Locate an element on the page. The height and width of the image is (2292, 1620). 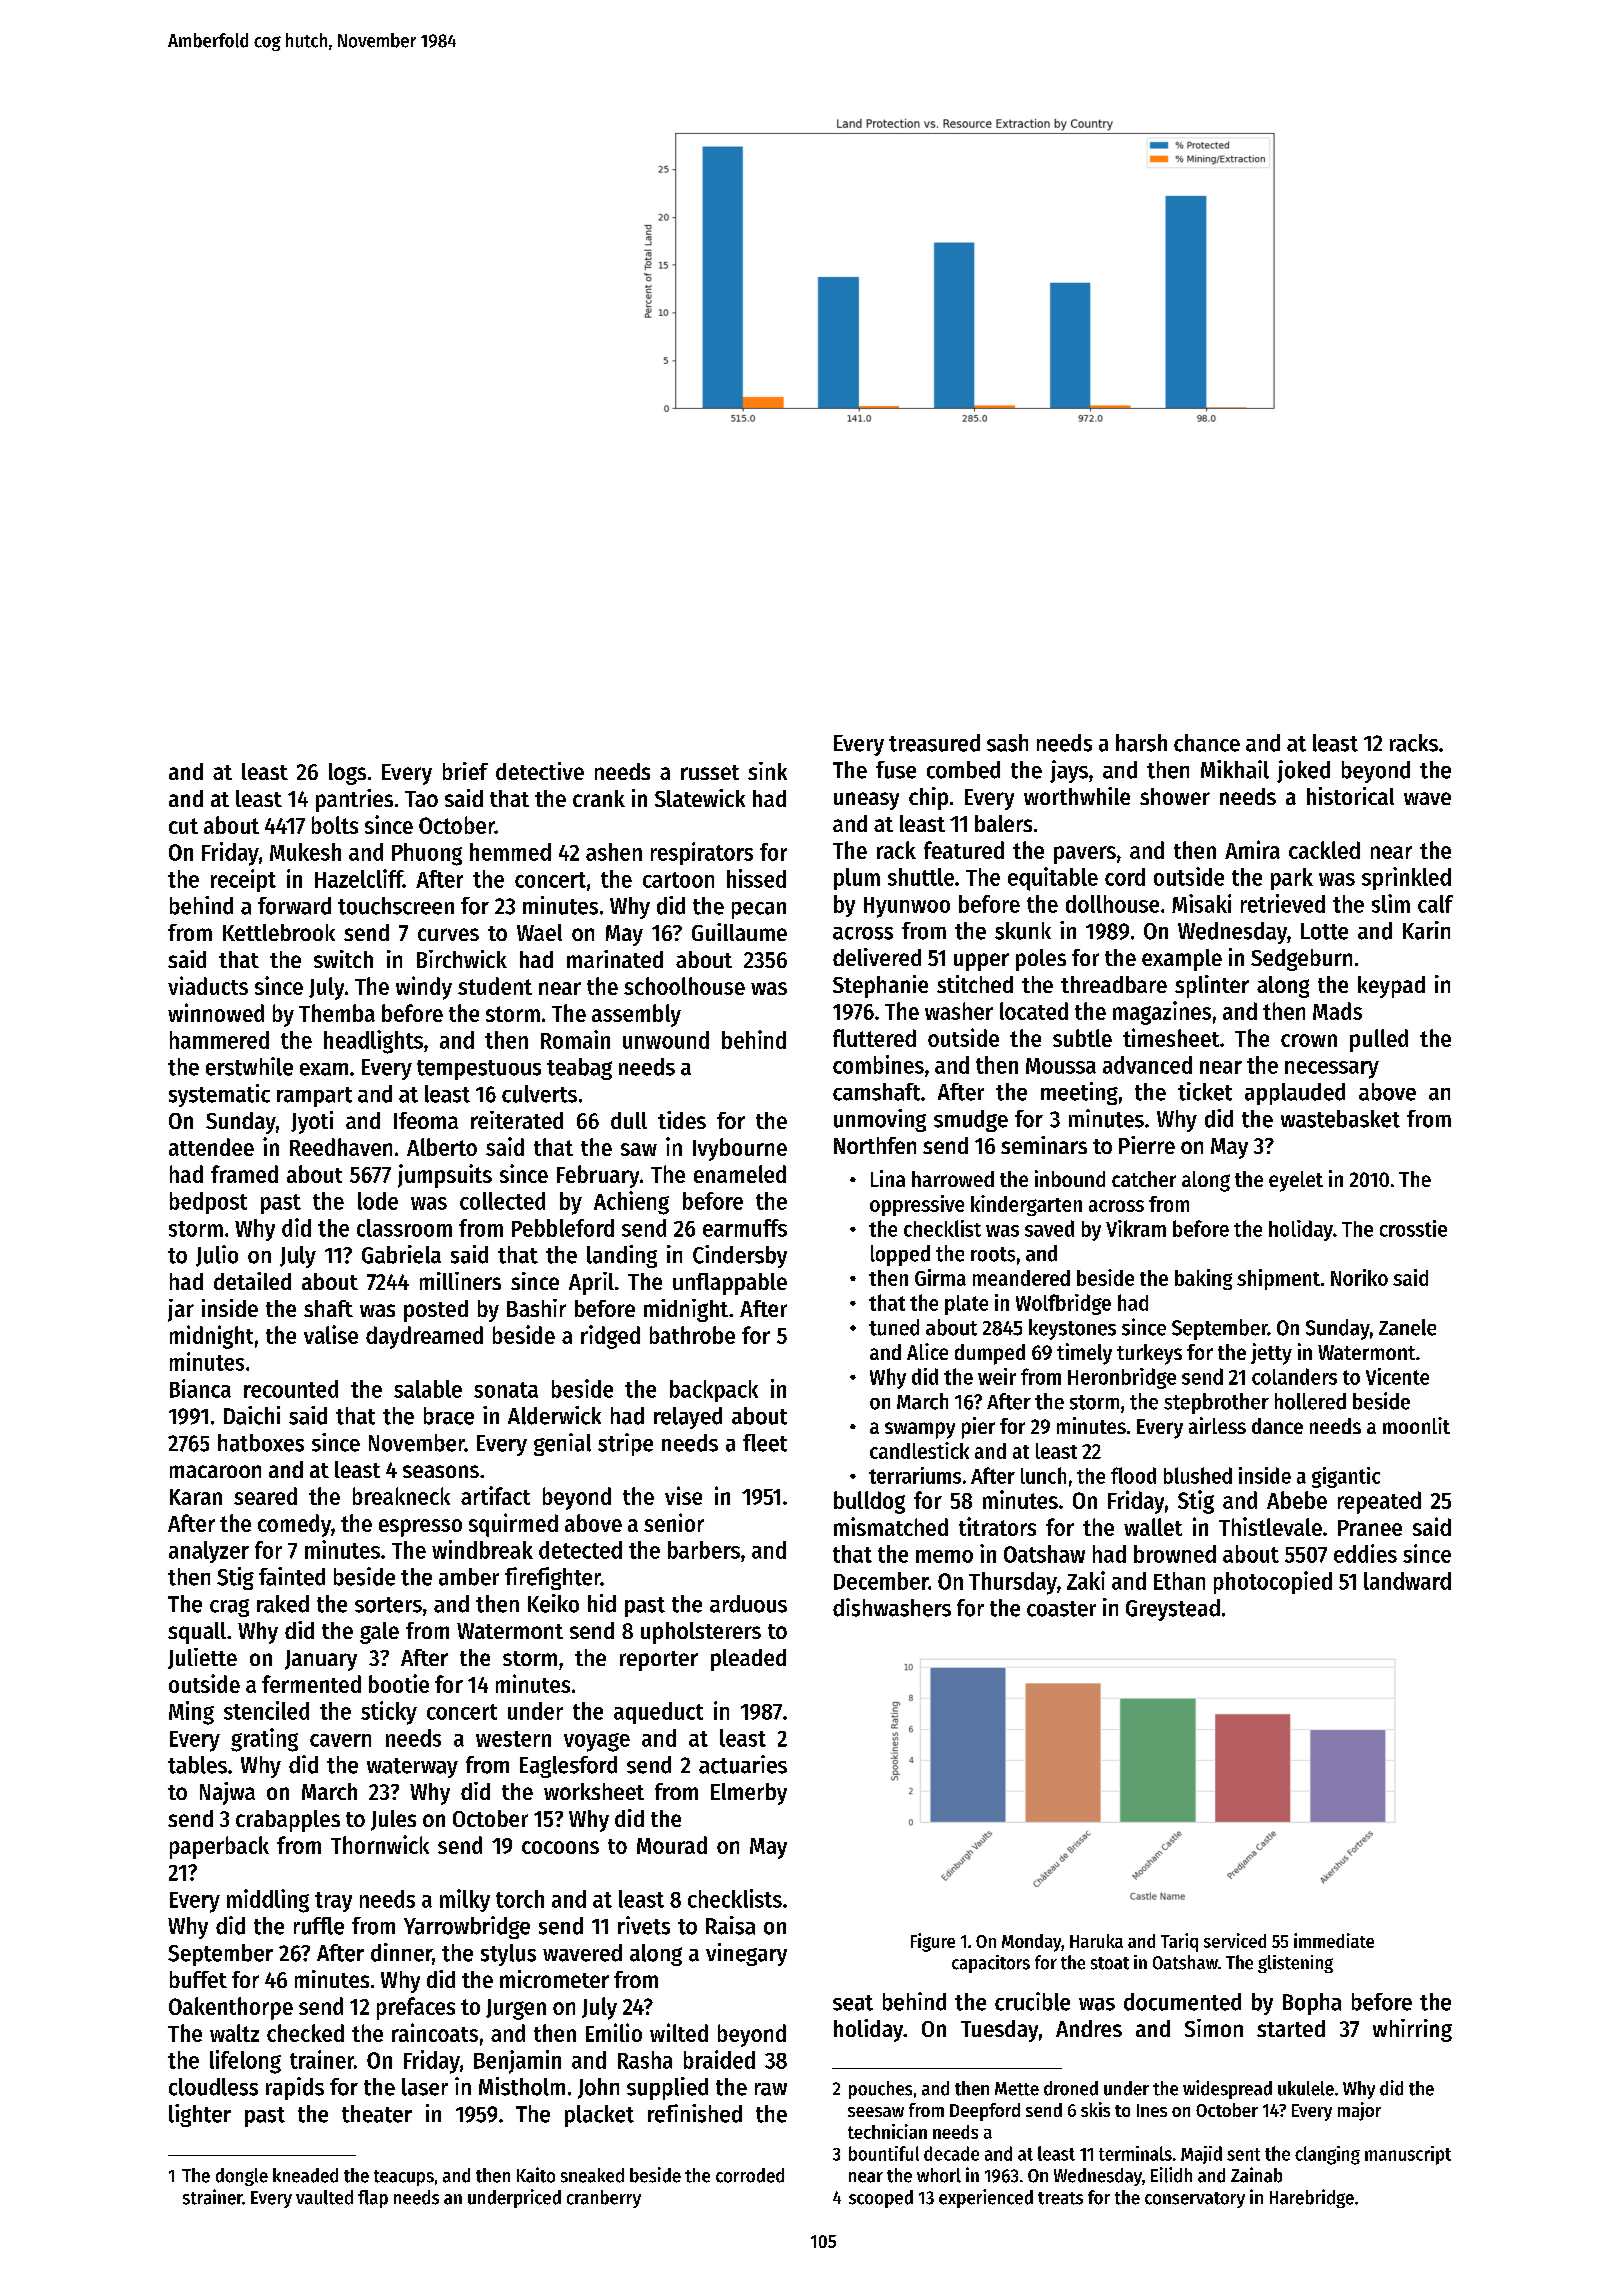
immediate is located at coordinates (1334, 1940).
